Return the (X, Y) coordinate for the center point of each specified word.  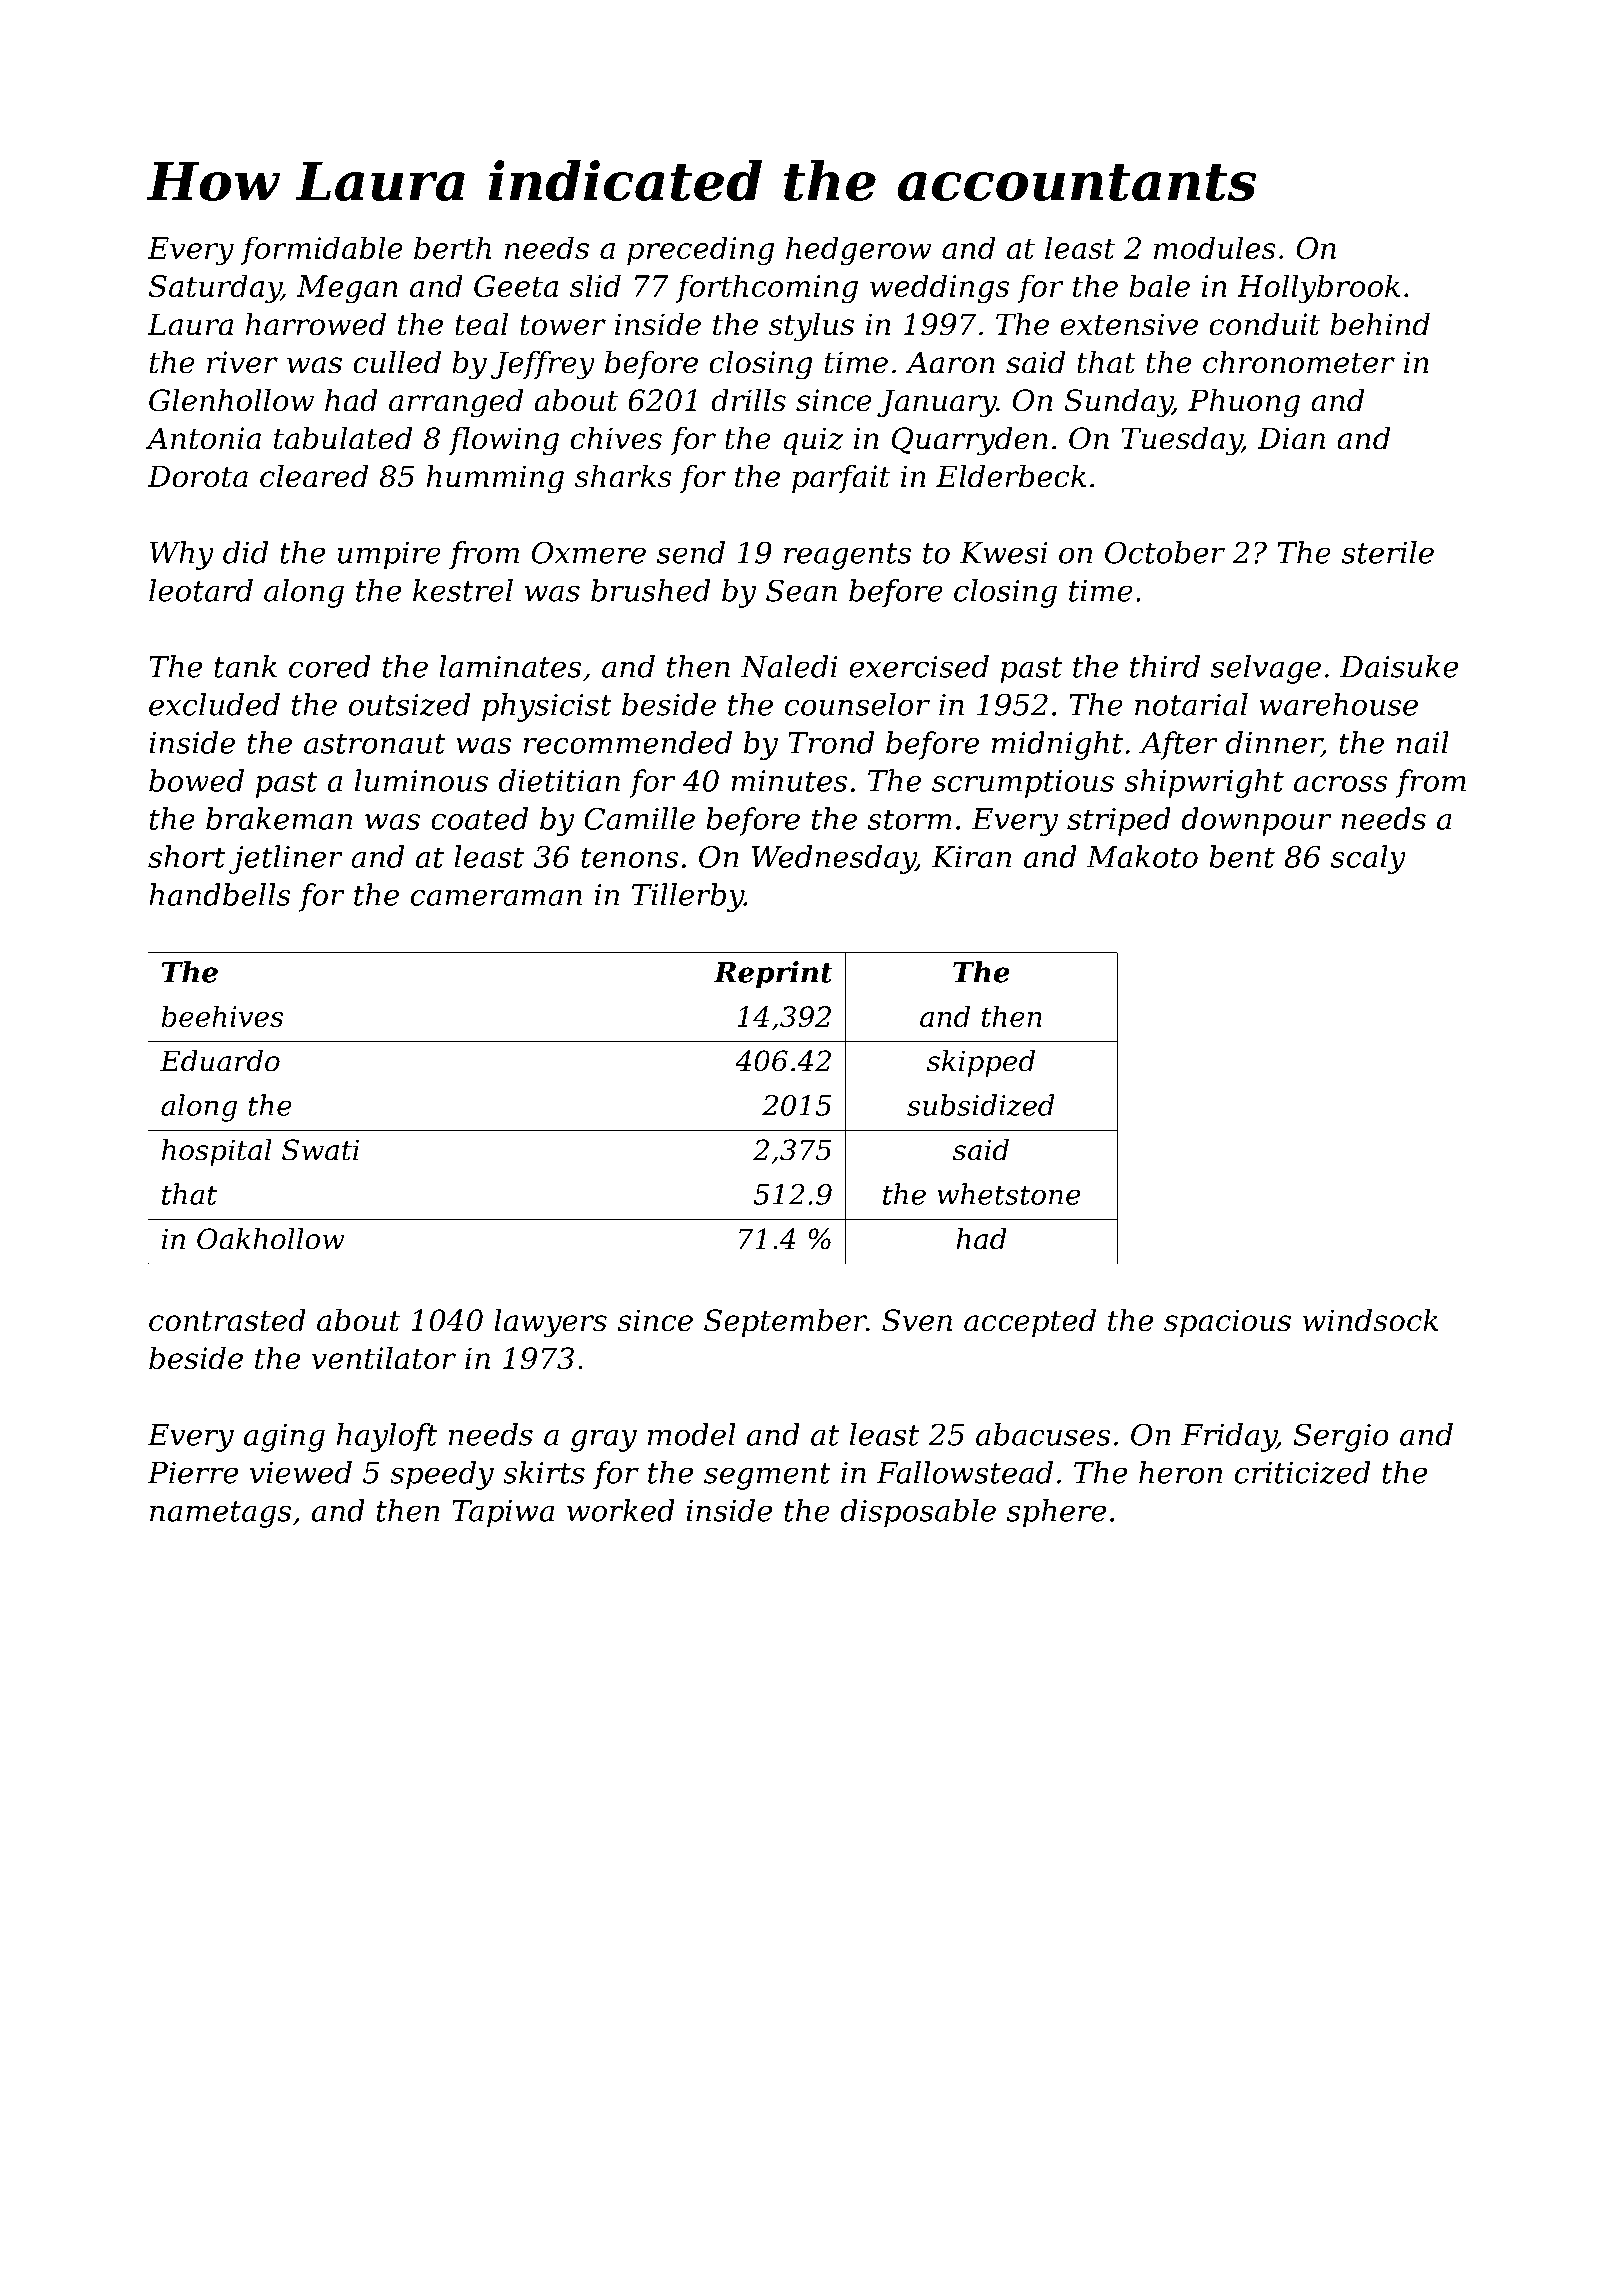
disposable (918, 1513)
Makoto (1142, 856)
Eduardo (220, 1061)
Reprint (773, 974)
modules (1215, 247)
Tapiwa (503, 1514)
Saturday (215, 288)
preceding (700, 250)
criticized (1302, 1472)
